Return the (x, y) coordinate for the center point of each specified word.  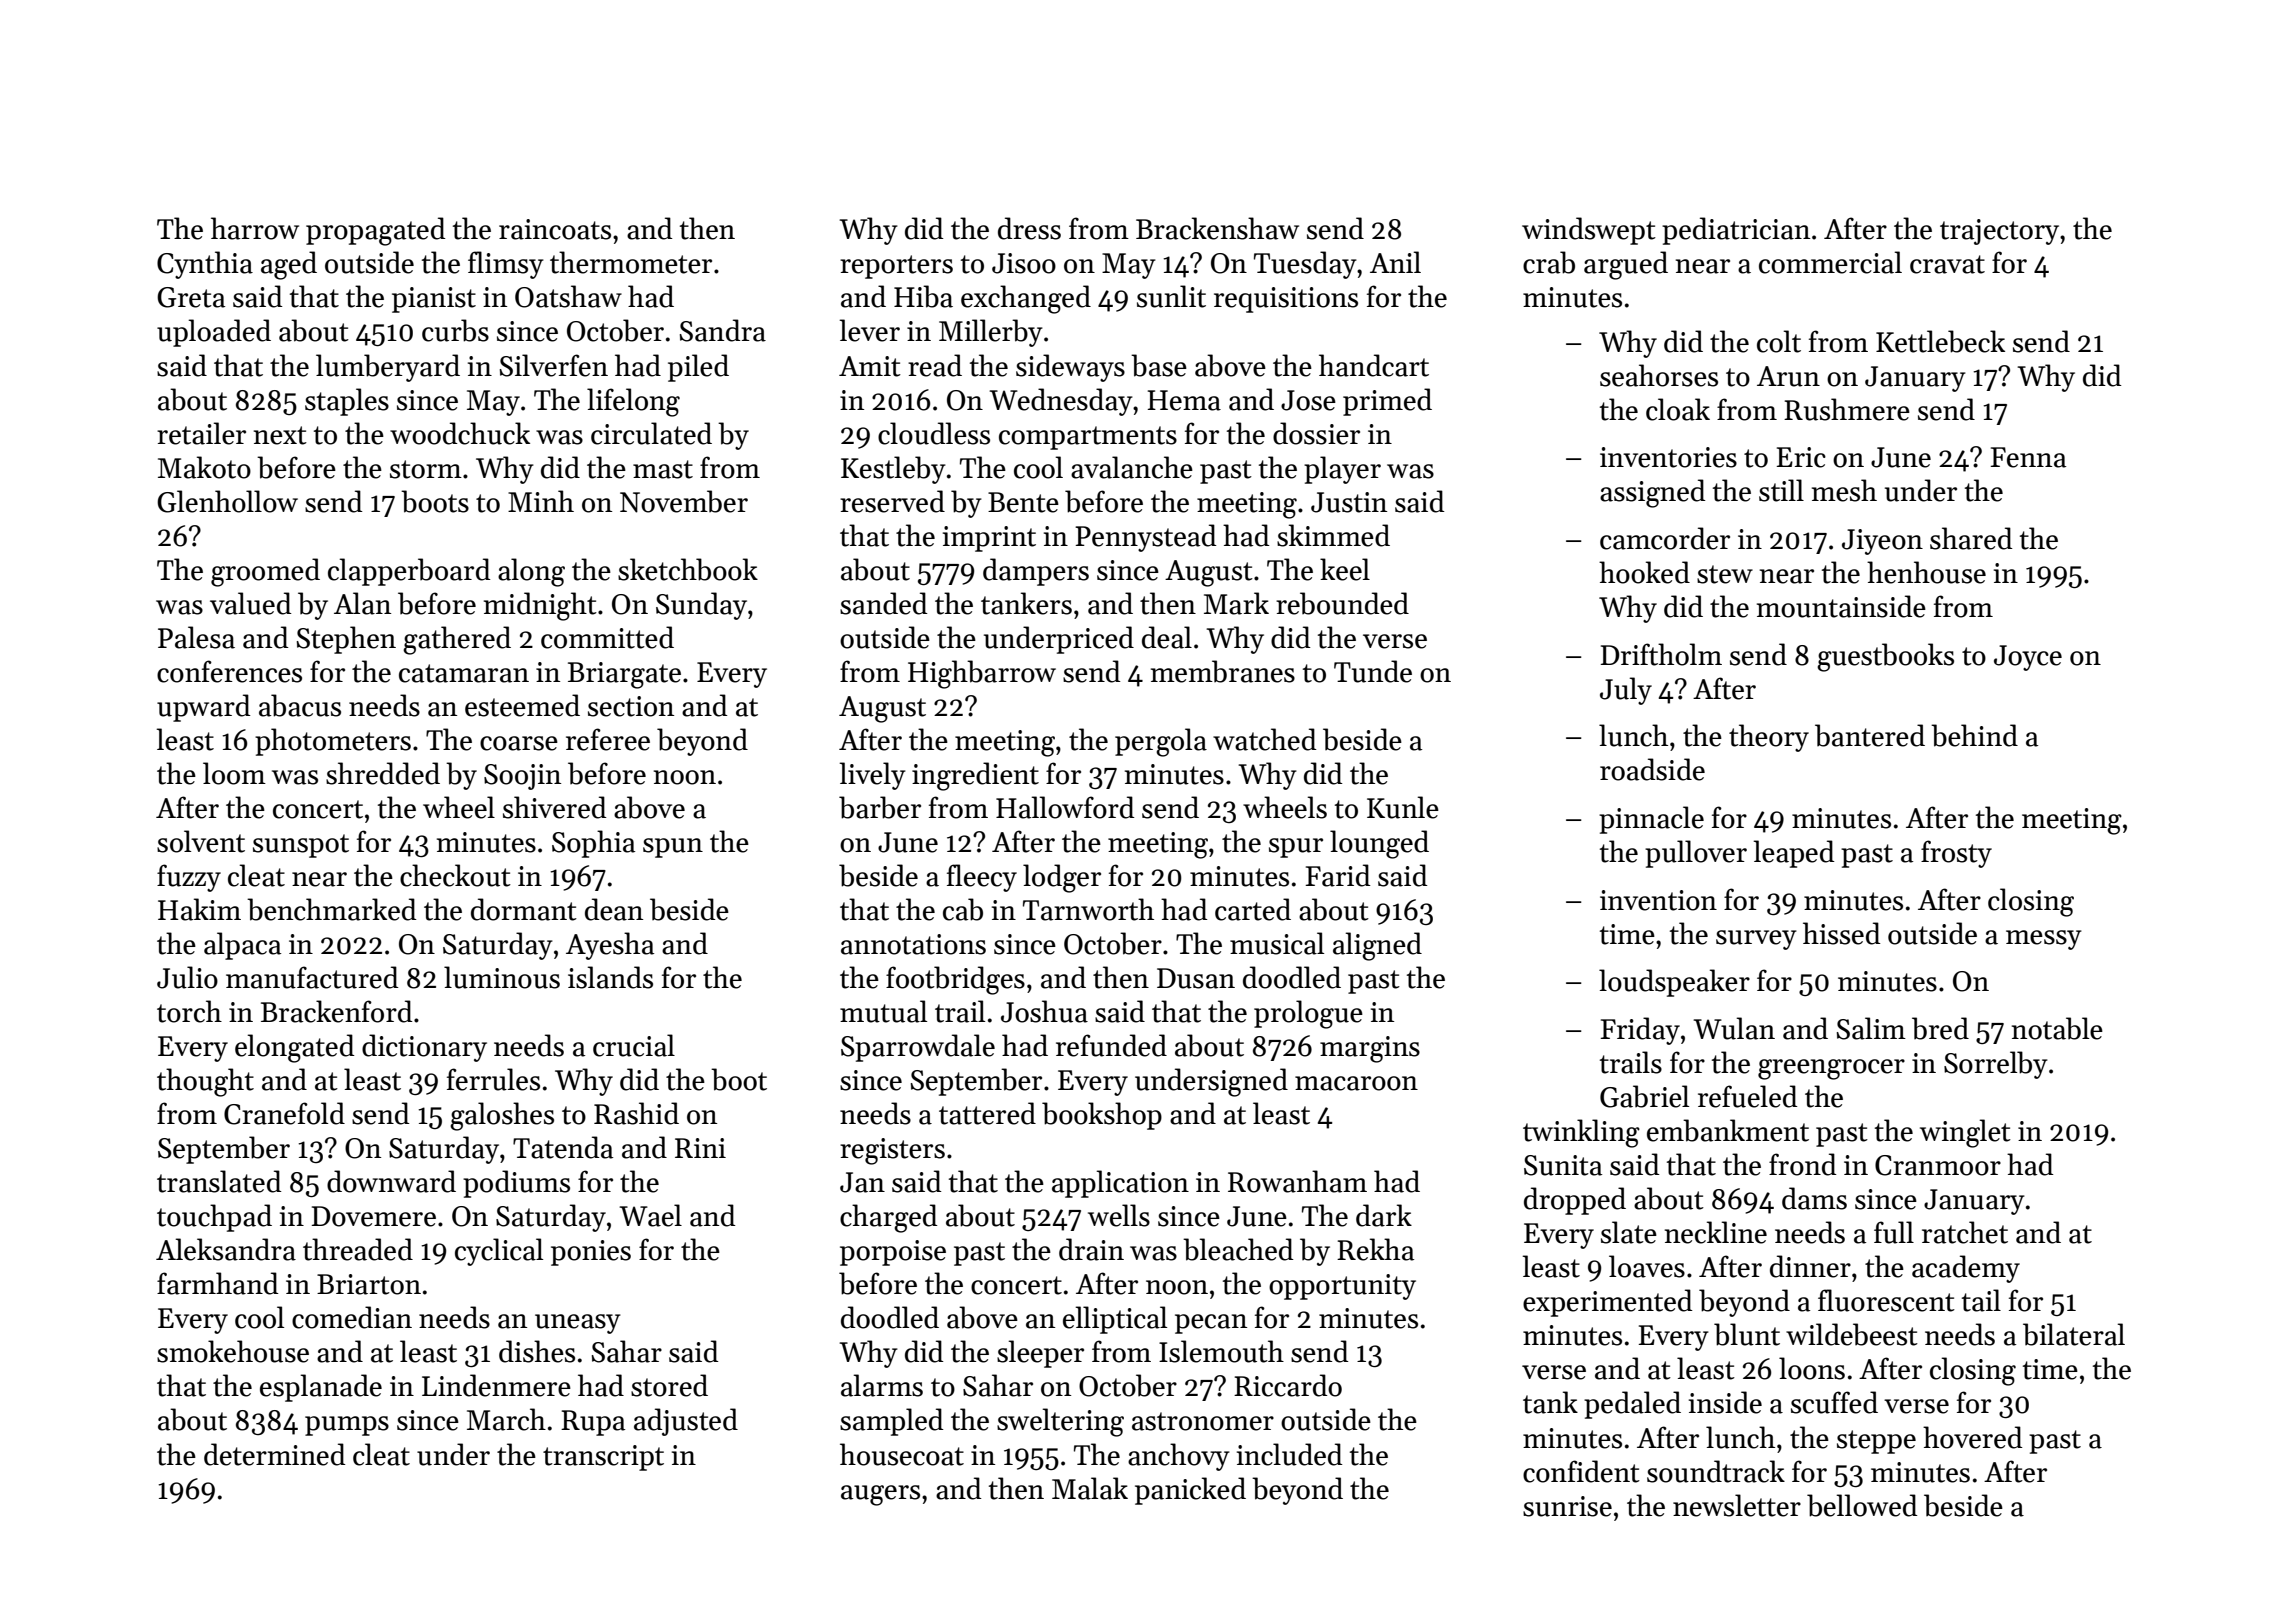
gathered (457, 640)
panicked (1190, 1491)
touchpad (214, 1218)
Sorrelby (1996, 1065)
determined (275, 1454)
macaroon (1356, 1083)
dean (614, 909)
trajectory (1999, 232)
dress (1029, 228)
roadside (1652, 769)
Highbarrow (982, 674)
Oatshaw (568, 296)
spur (1296, 848)
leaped (1794, 854)
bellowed (1862, 1505)
